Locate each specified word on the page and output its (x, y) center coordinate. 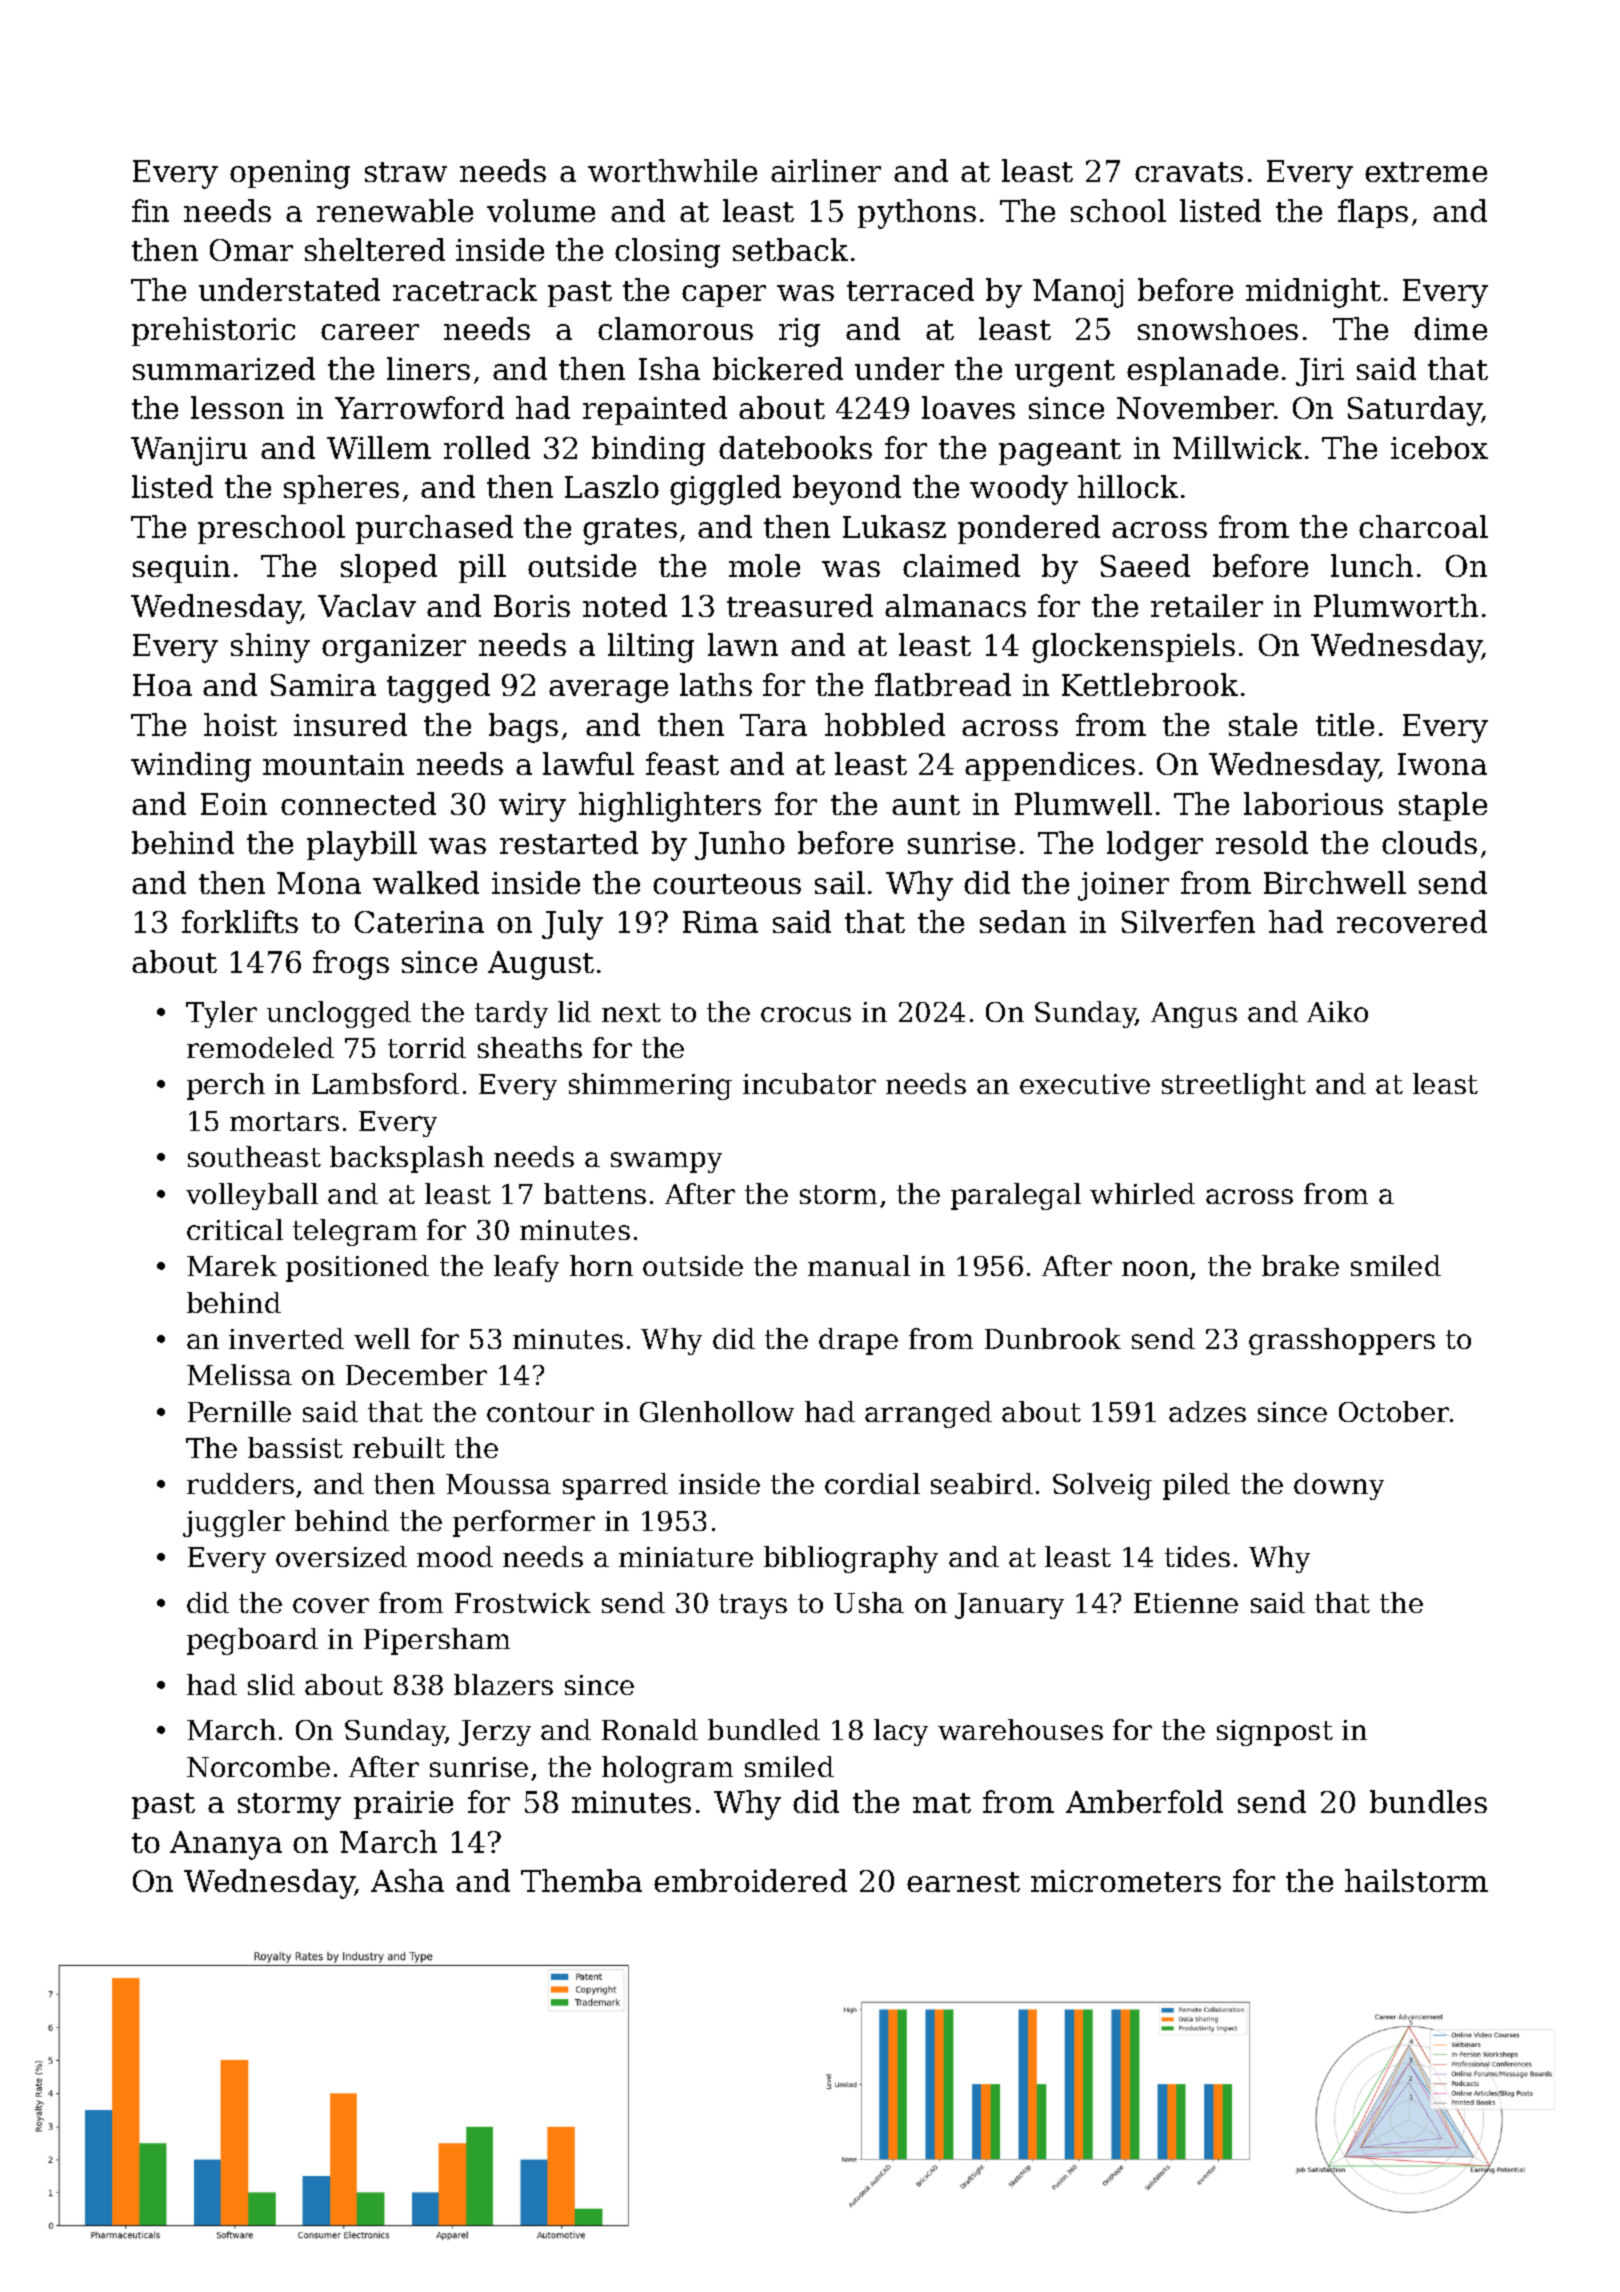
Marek (232, 1265)
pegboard (252, 1641)
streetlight (1234, 1086)
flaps (1373, 213)
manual (859, 1265)
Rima (720, 922)
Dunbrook (1053, 1338)
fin (150, 210)
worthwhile (672, 170)
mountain (333, 764)
